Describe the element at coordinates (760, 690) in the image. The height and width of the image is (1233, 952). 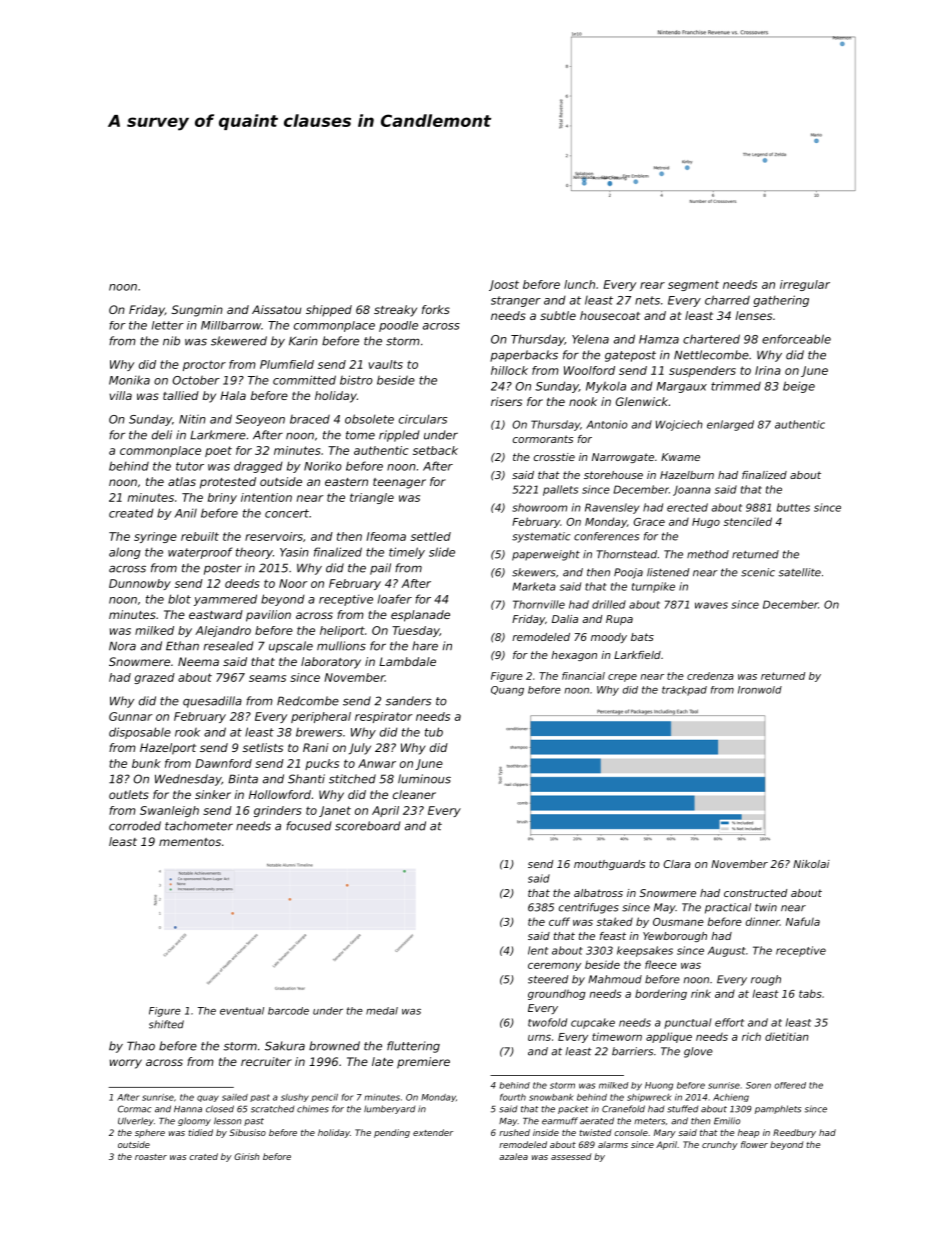
I see `Ironwold` at that location.
